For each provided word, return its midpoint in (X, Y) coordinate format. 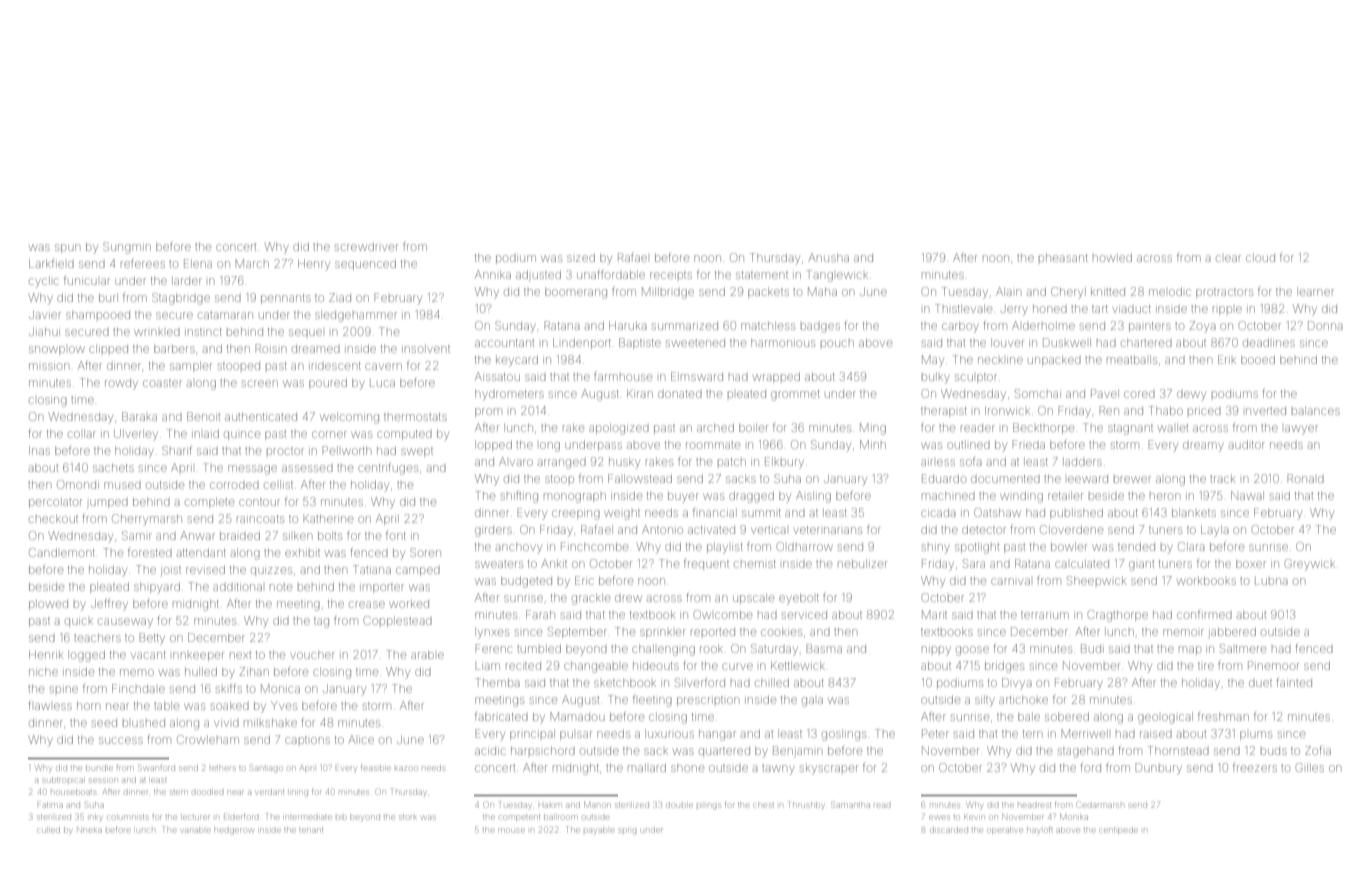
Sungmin (127, 248)
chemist (755, 564)
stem (178, 792)
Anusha (828, 257)
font (396, 536)
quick (79, 621)
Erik (1227, 359)
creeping (576, 515)
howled (1112, 257)
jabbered (1232, 632)
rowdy (121, 385)
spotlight (977, 548)
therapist (944, 412)
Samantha (851, 804)
